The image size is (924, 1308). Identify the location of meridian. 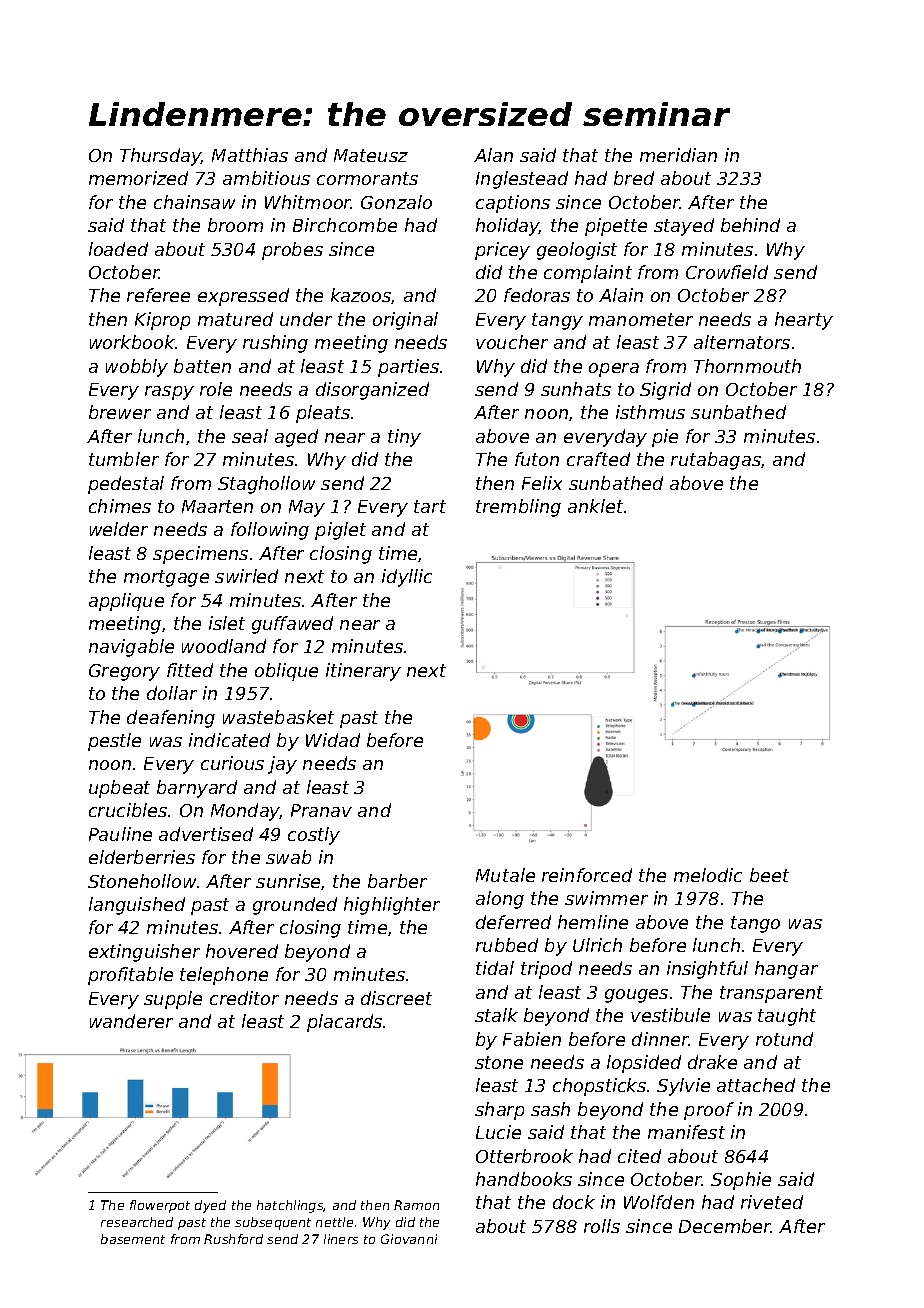
(678, 155).
